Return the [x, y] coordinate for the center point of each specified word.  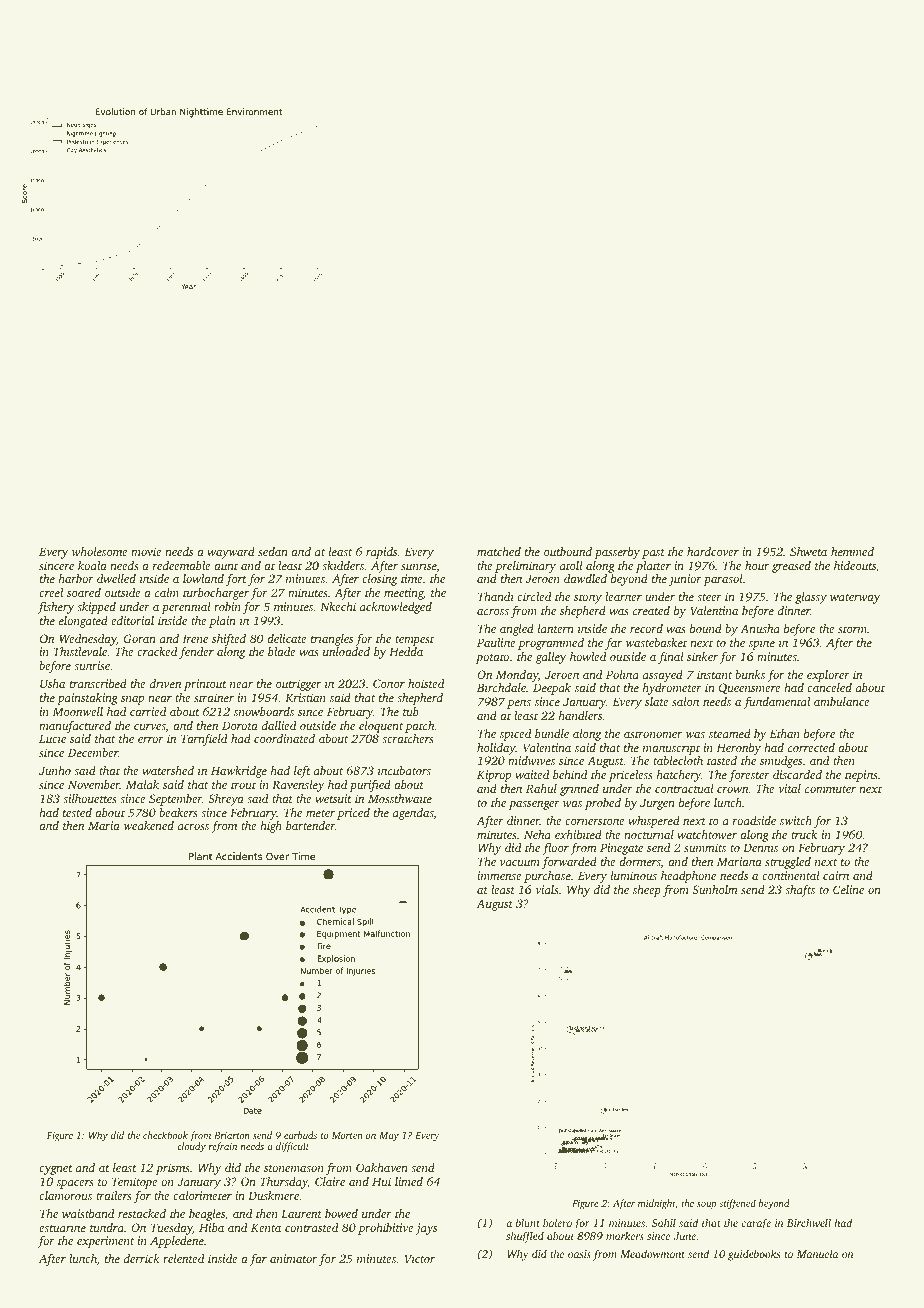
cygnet [56, 1170]
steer [709, 597]
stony [588, 599]
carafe [756, 1224]
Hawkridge [239, 772]
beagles [207, 1215]
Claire [330, 1181]
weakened [149, 825]
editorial [132, 620]
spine [762, 644]
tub [411, 711]
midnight [656, 1204]
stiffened [737, 1204]
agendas [413, 814]
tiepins [861, 776]
